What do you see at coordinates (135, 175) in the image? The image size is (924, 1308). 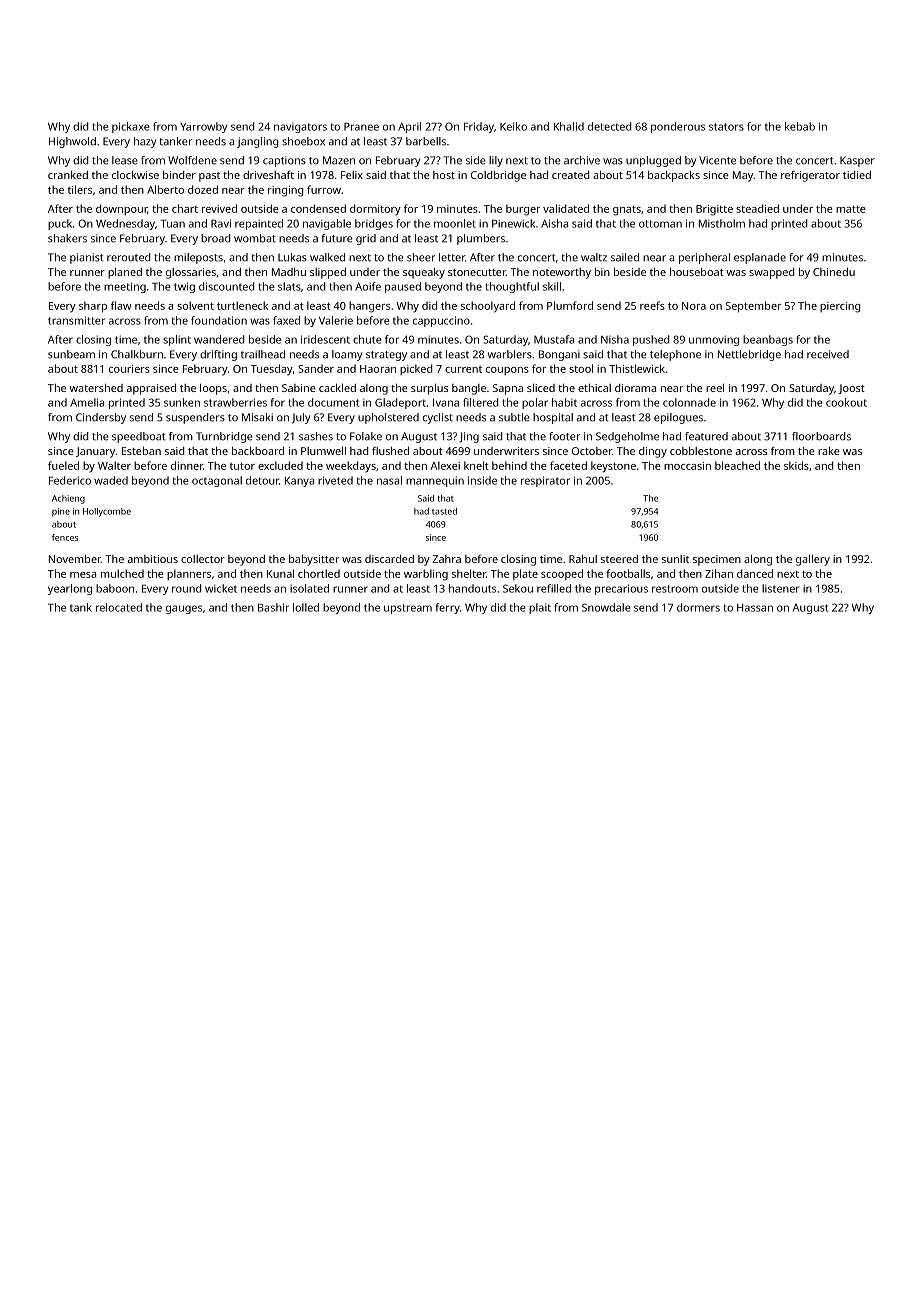 I see `clockwise` at bounding box center [135, 175].
